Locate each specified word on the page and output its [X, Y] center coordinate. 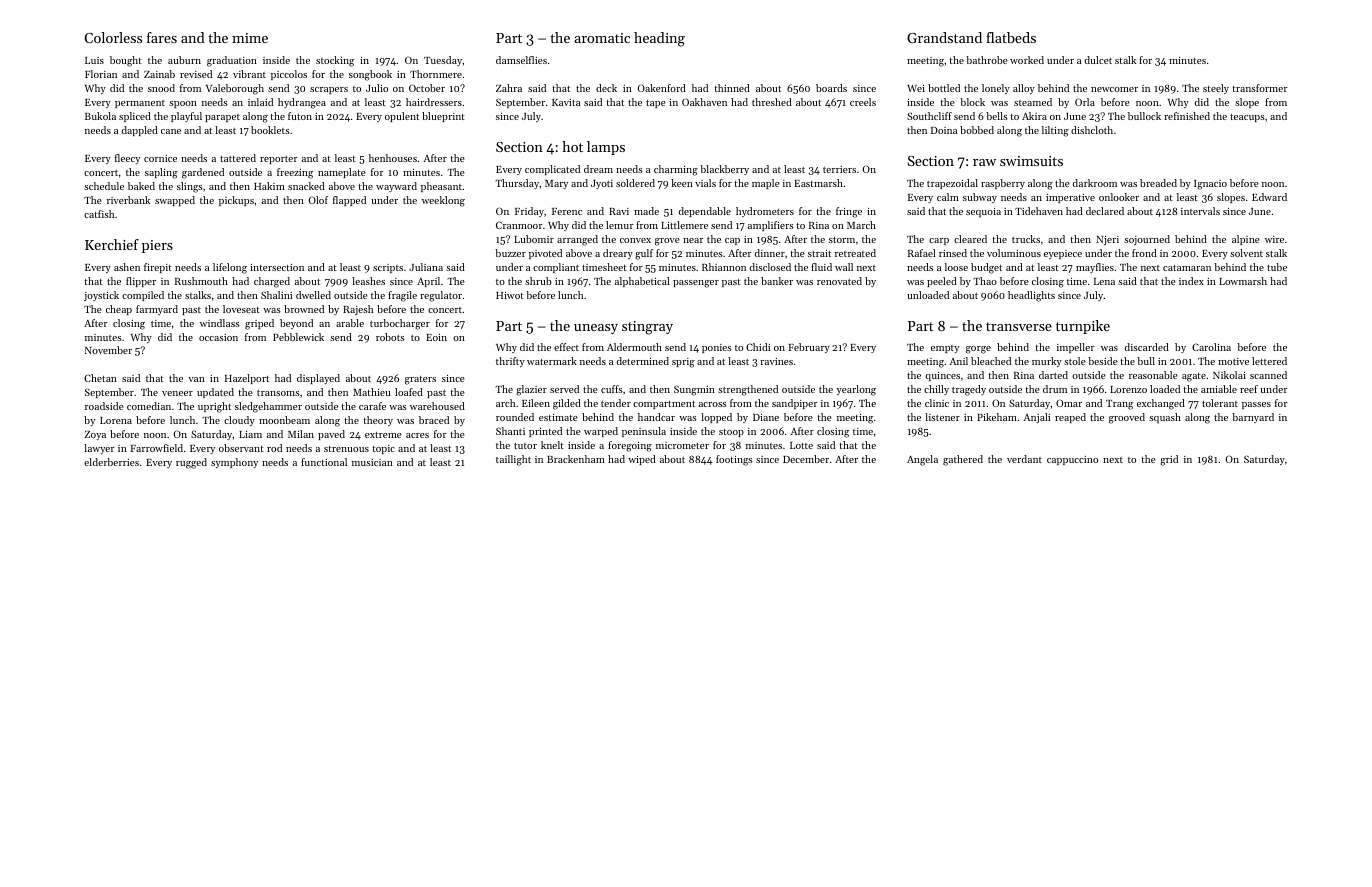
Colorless [113, 37]
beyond [296, 324]
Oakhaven [704, 102]
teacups [1247, 118]
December [806, 459]
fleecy [127, 159]
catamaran [1187, 268]
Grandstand [944, 37]
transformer [1260, 88]
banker [777, 281]
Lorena [116, 420]
